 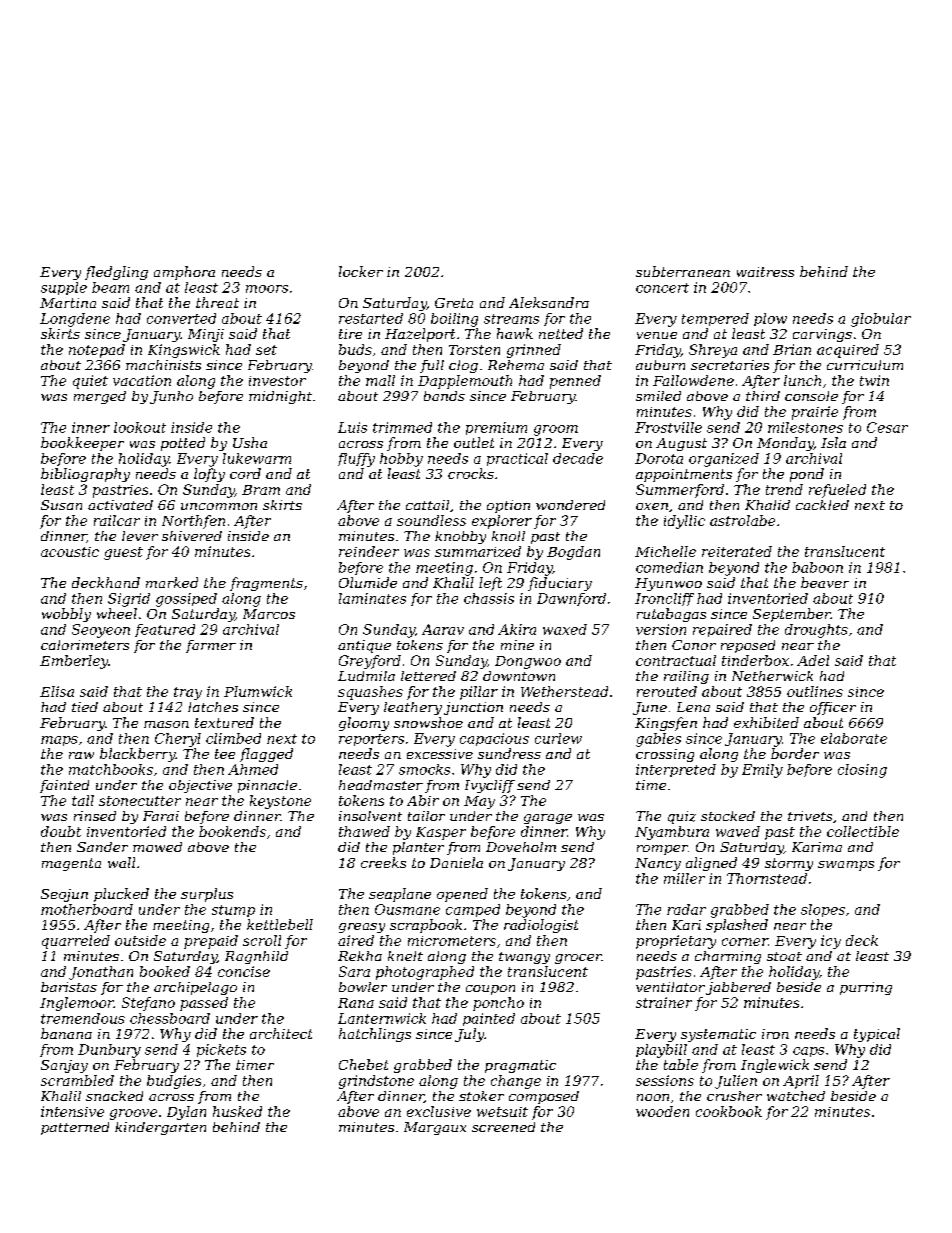 What do you see at coordinates (683, 271) in the screenshot?
I see `subterranean` at bounding box center [683, 271].
